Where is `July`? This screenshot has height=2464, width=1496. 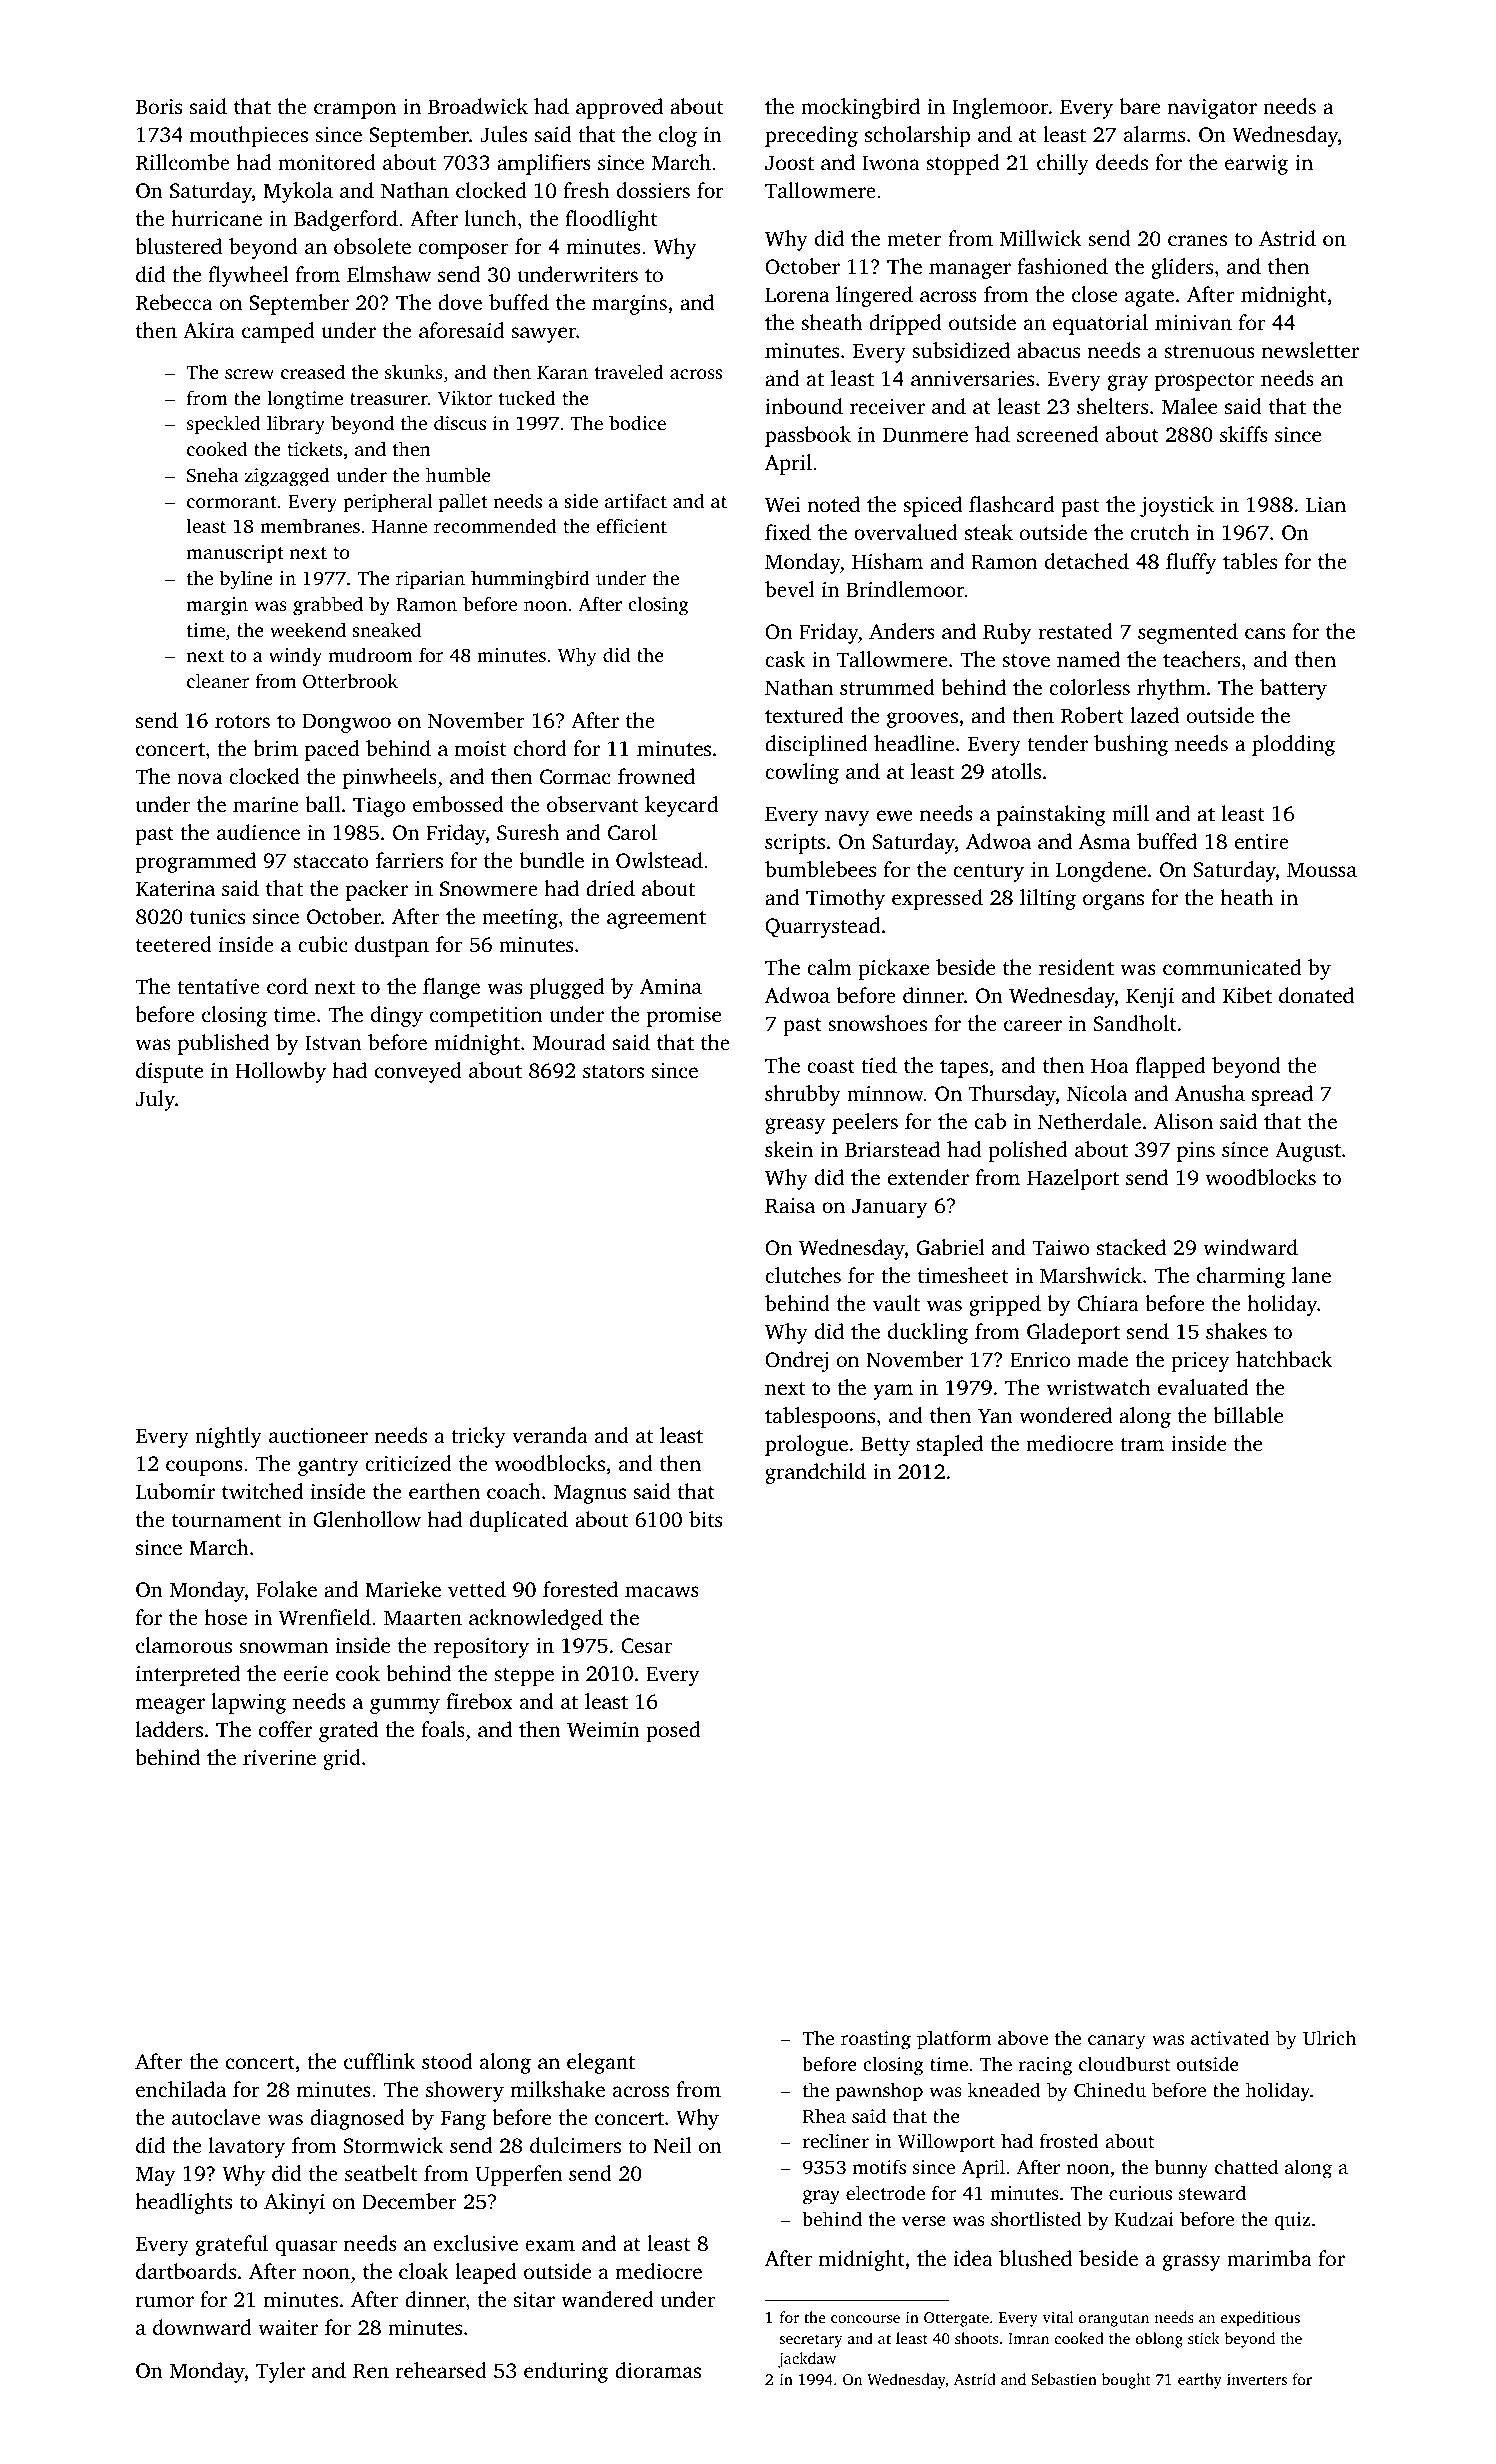 July is located at coordinates (155, 1100).
